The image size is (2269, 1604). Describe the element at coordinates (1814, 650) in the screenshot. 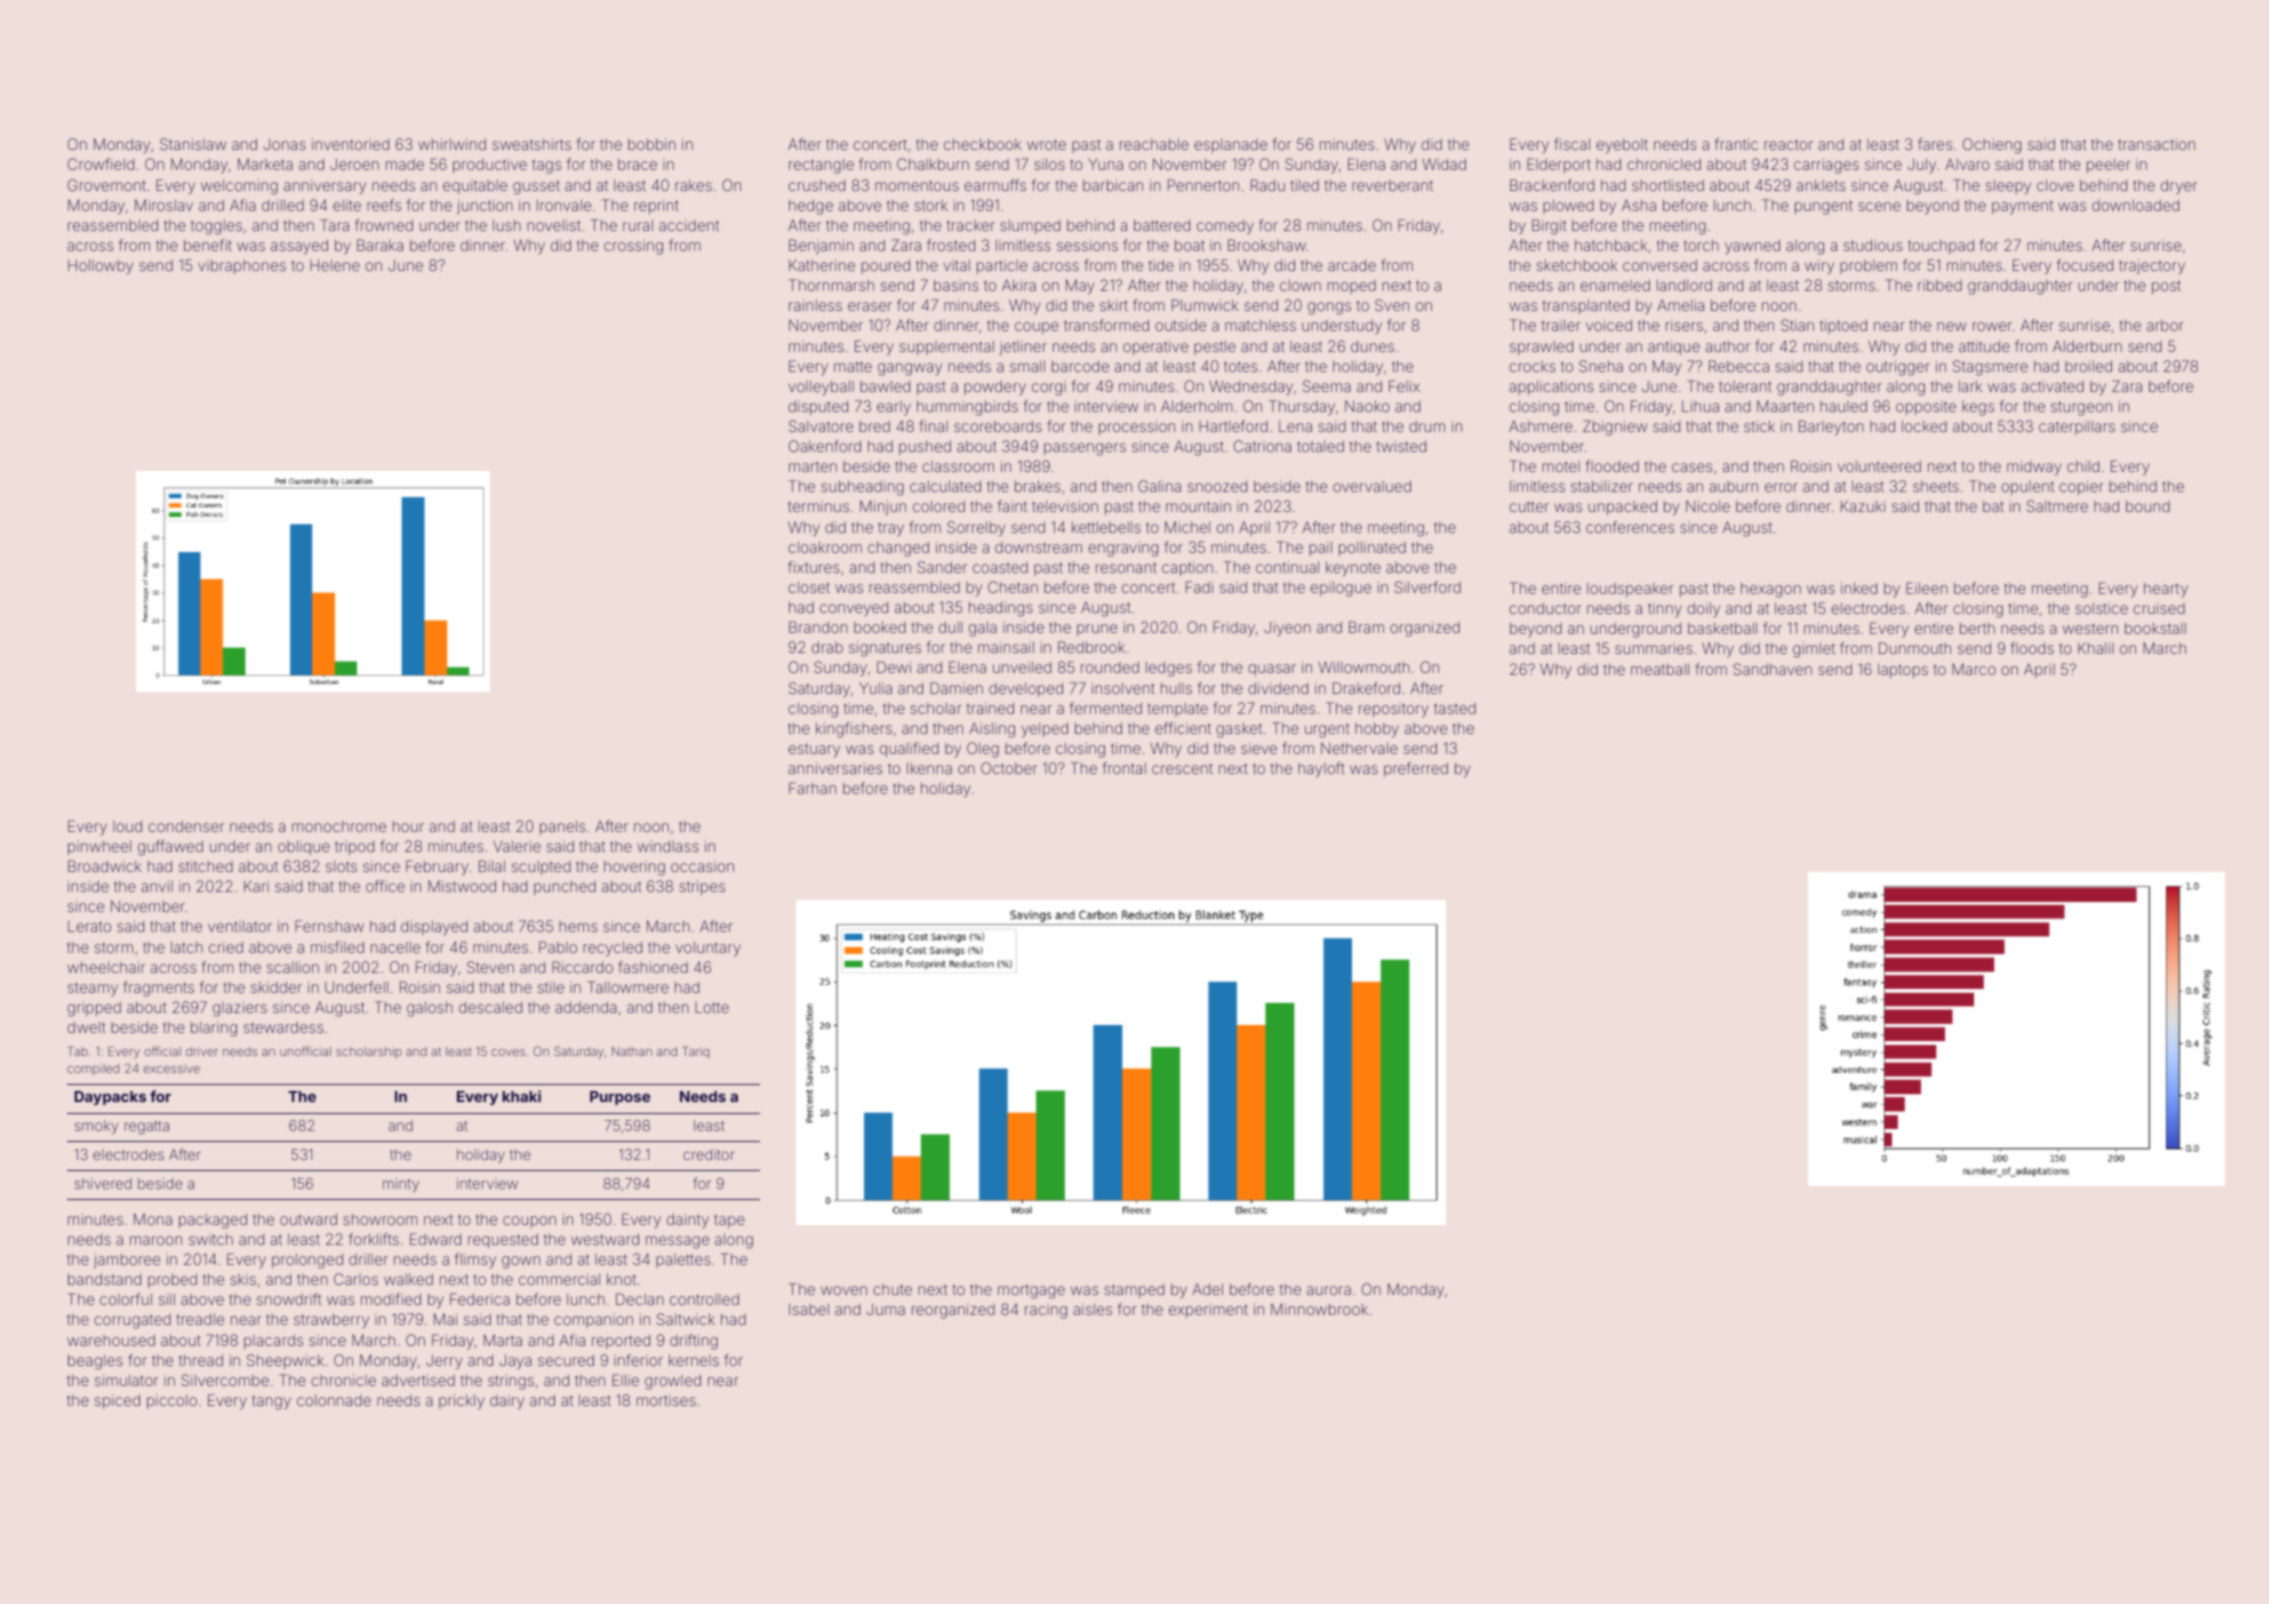

I see `gimlet` at that location.
